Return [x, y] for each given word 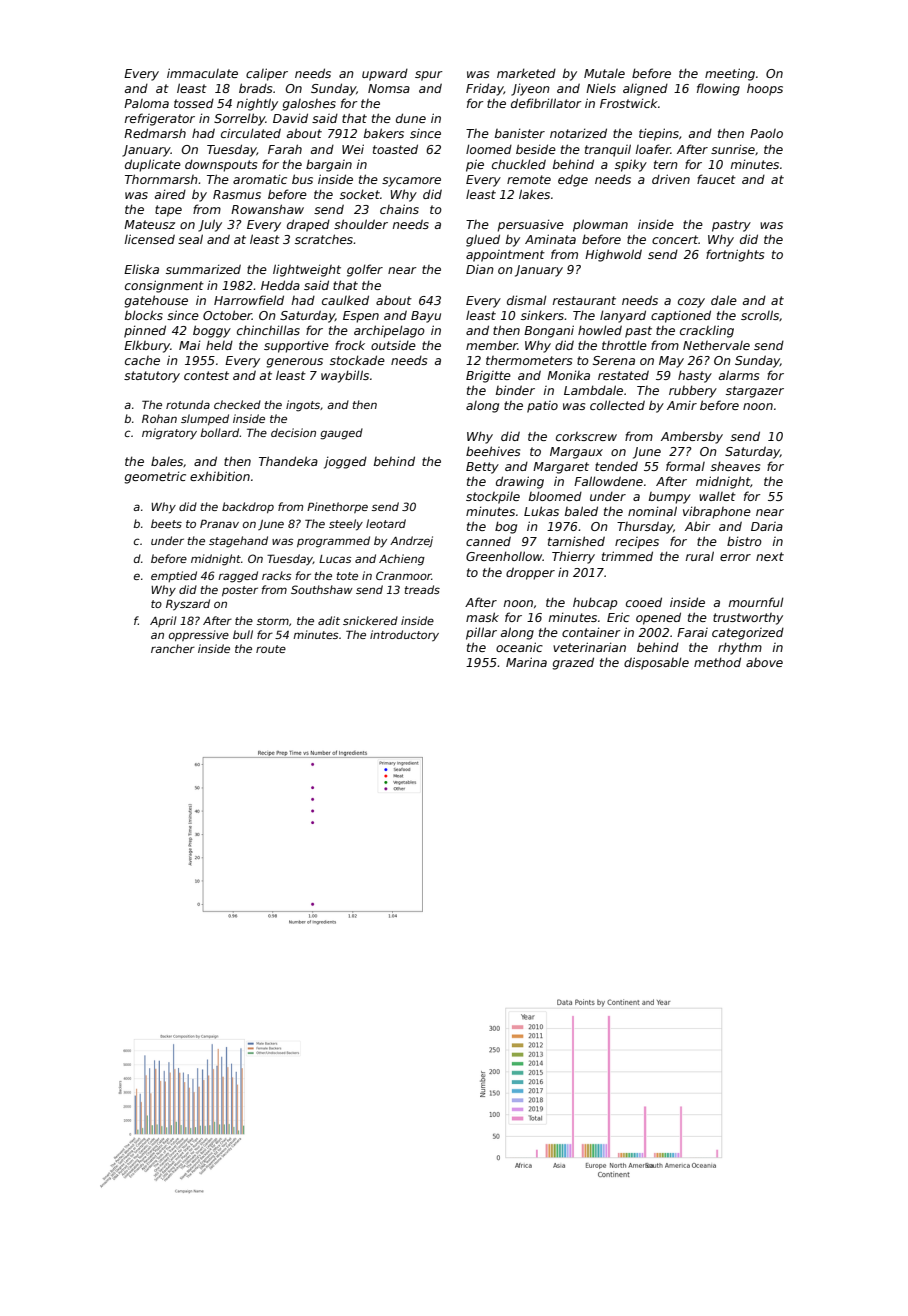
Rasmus [237, 194]
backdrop [248, 507]
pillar [481, 633]
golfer [365, 270]
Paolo [766, 133]
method [717, 662]
